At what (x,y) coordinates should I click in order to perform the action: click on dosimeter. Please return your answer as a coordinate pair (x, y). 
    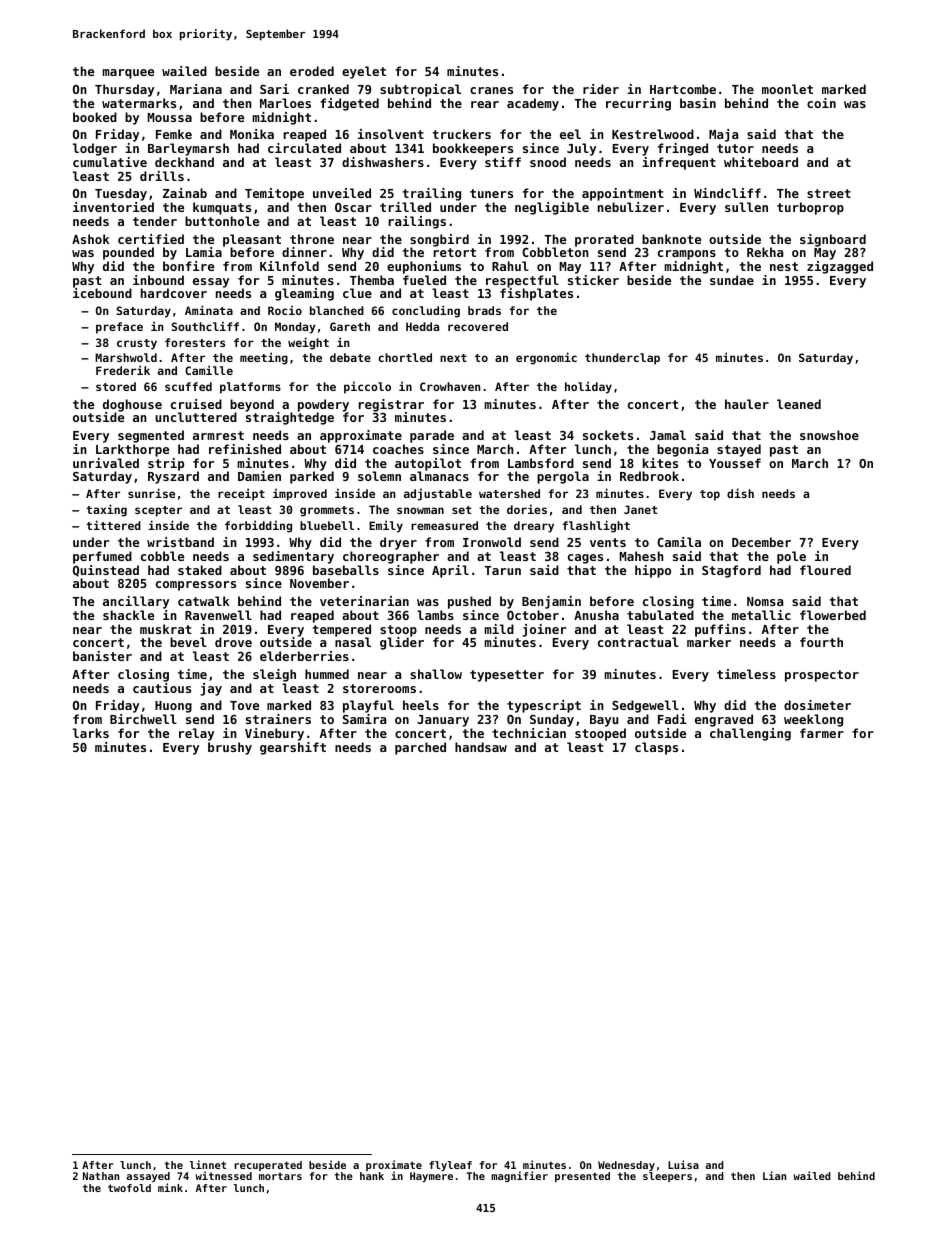
    Looking at the image, I should click on (817, 705).
